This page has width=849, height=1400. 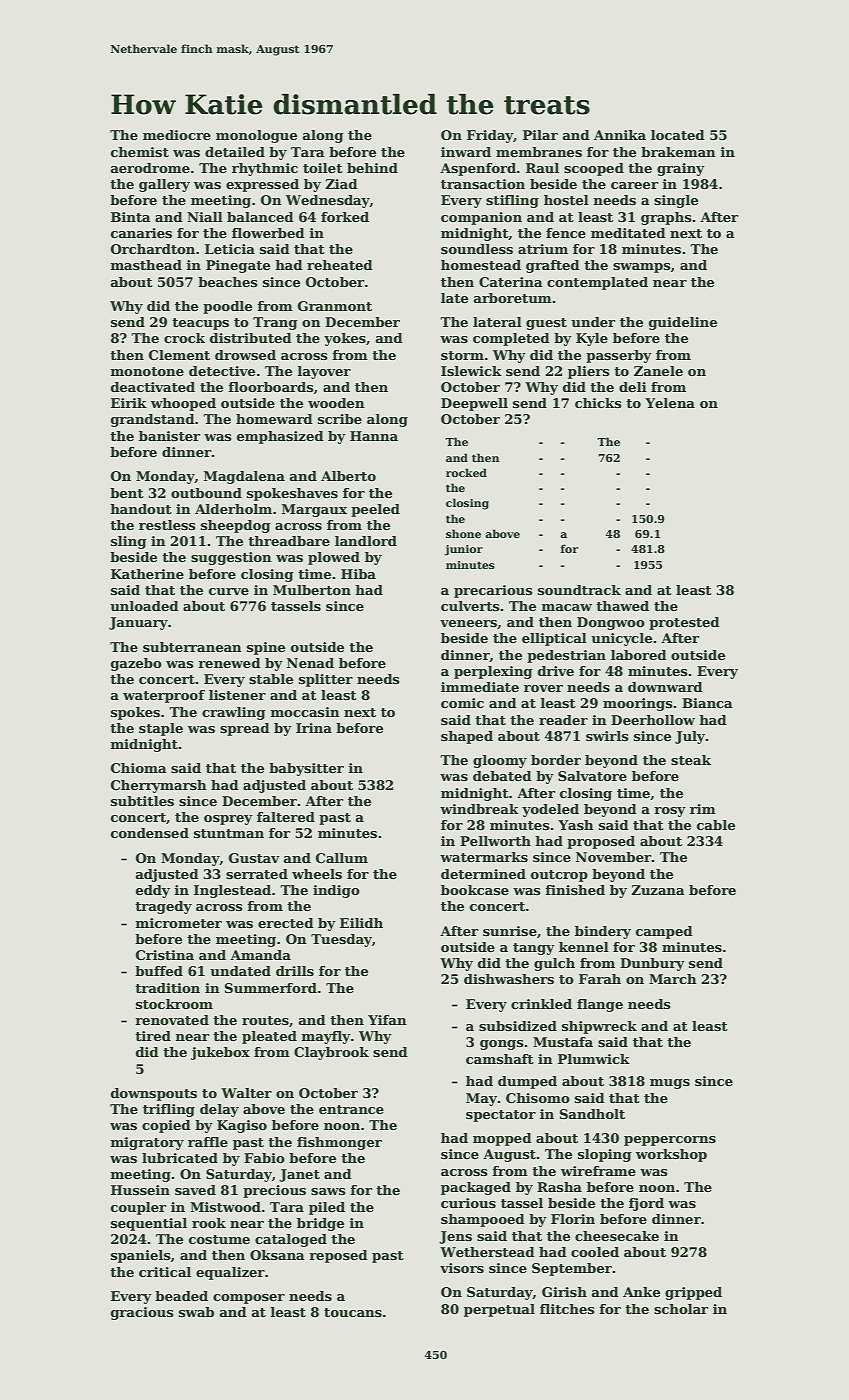 I want to click on spine, so click(x=266, y=648).
